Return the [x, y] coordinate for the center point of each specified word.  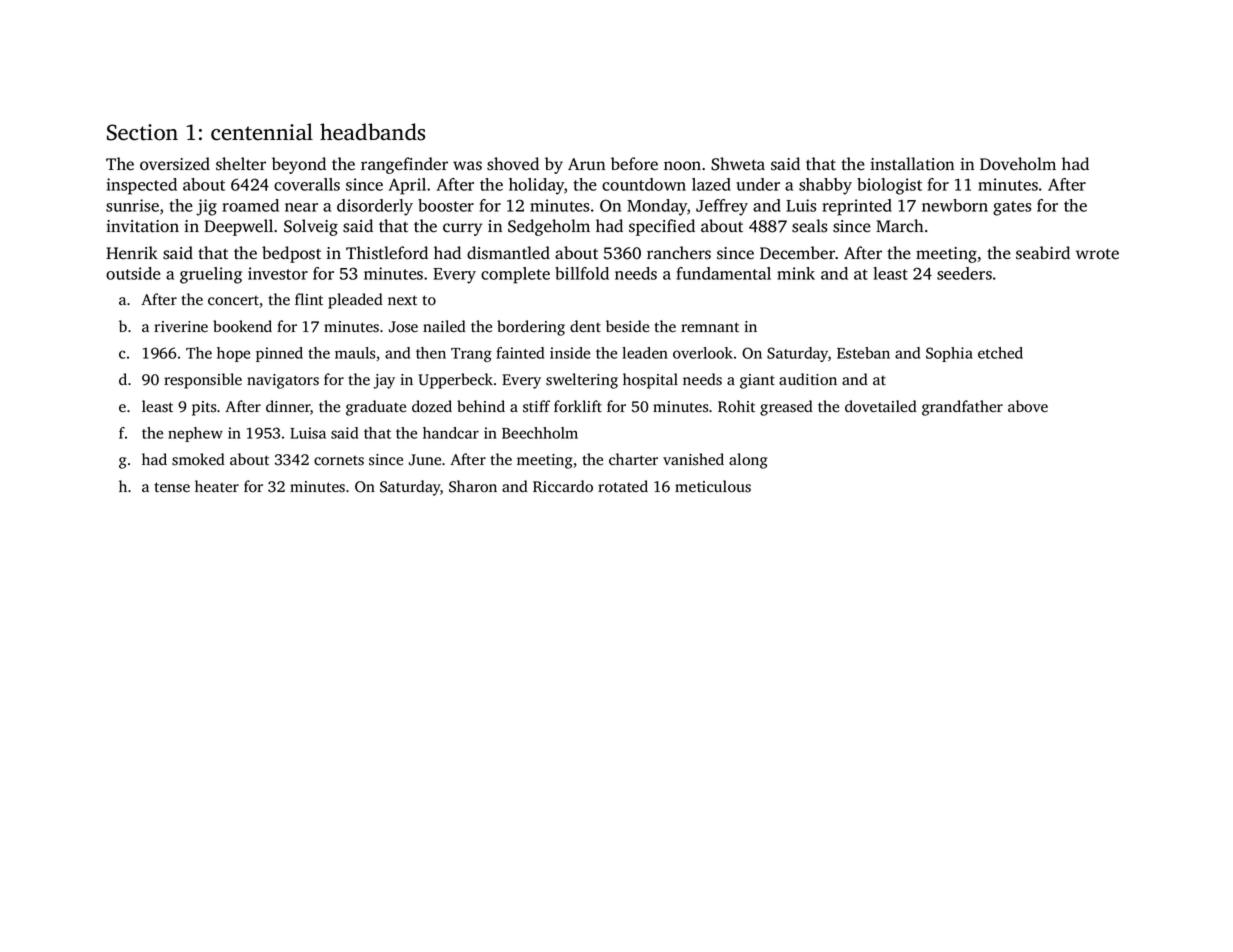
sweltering [582, 381]
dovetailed [881, 406]
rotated [623, 486]
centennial [262, 132]
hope [233, 354]
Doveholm [1018, 164]
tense [172, 487]
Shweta [738, 164]
